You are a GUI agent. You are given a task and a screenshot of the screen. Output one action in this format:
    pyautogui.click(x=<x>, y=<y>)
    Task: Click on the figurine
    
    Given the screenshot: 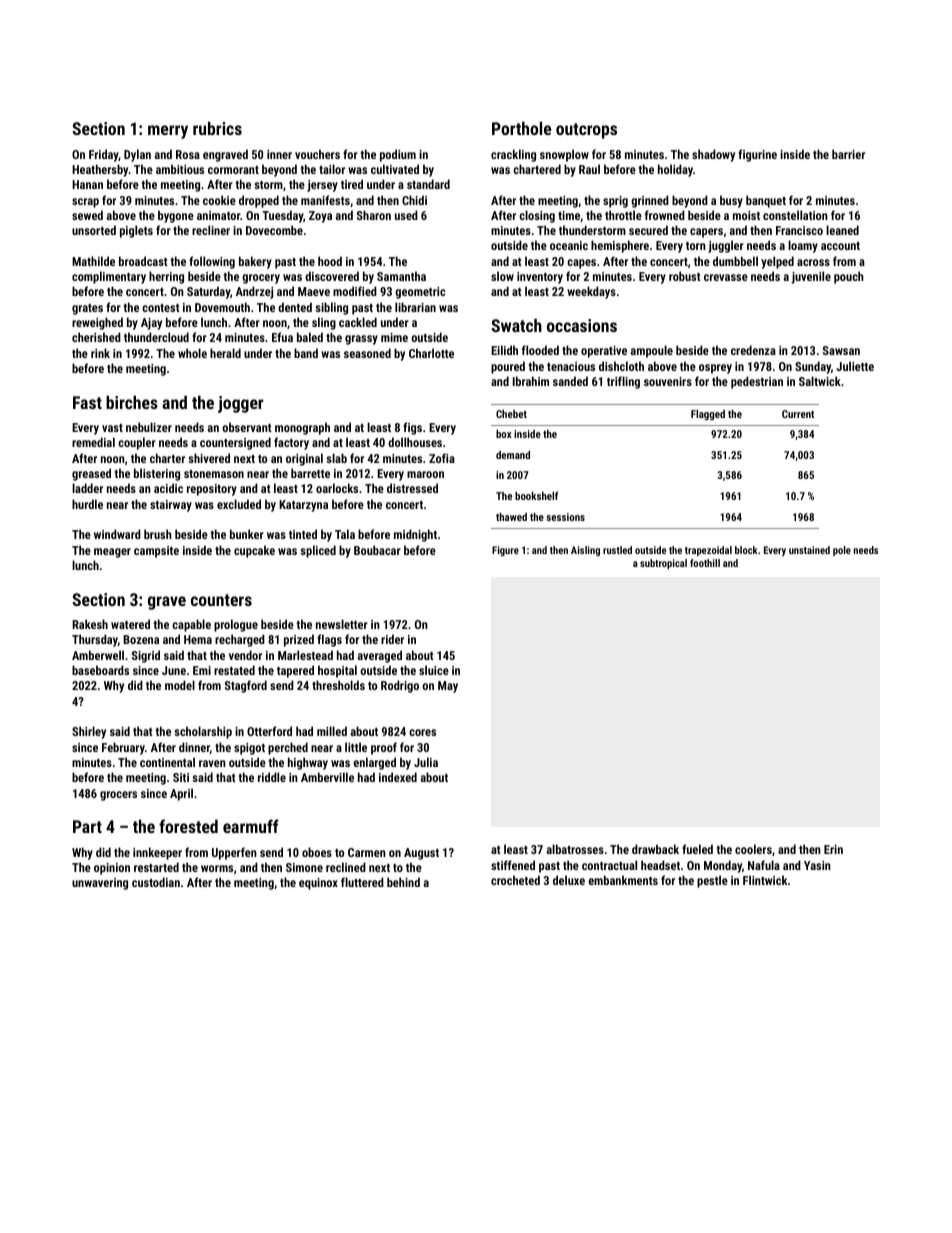 What is the action you would take?
    pyautogui.click(x=757, y=155)
